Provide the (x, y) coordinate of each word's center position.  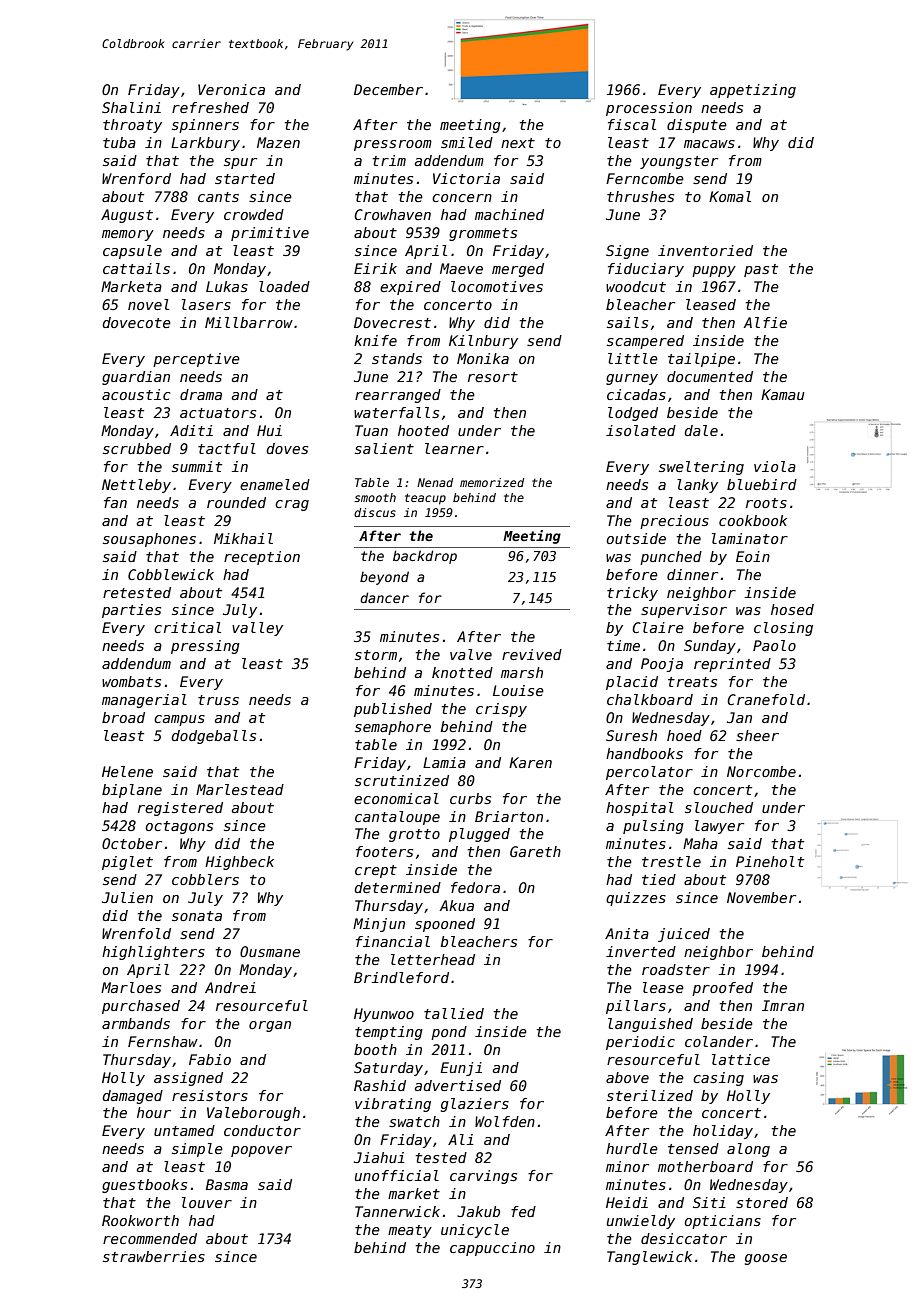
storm (376, 655)
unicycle (475, 1231)
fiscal (632, 124)
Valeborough (253, 1114)
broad (123, 717)
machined (509, 214)
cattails (136, 268)
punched (671, 558)
